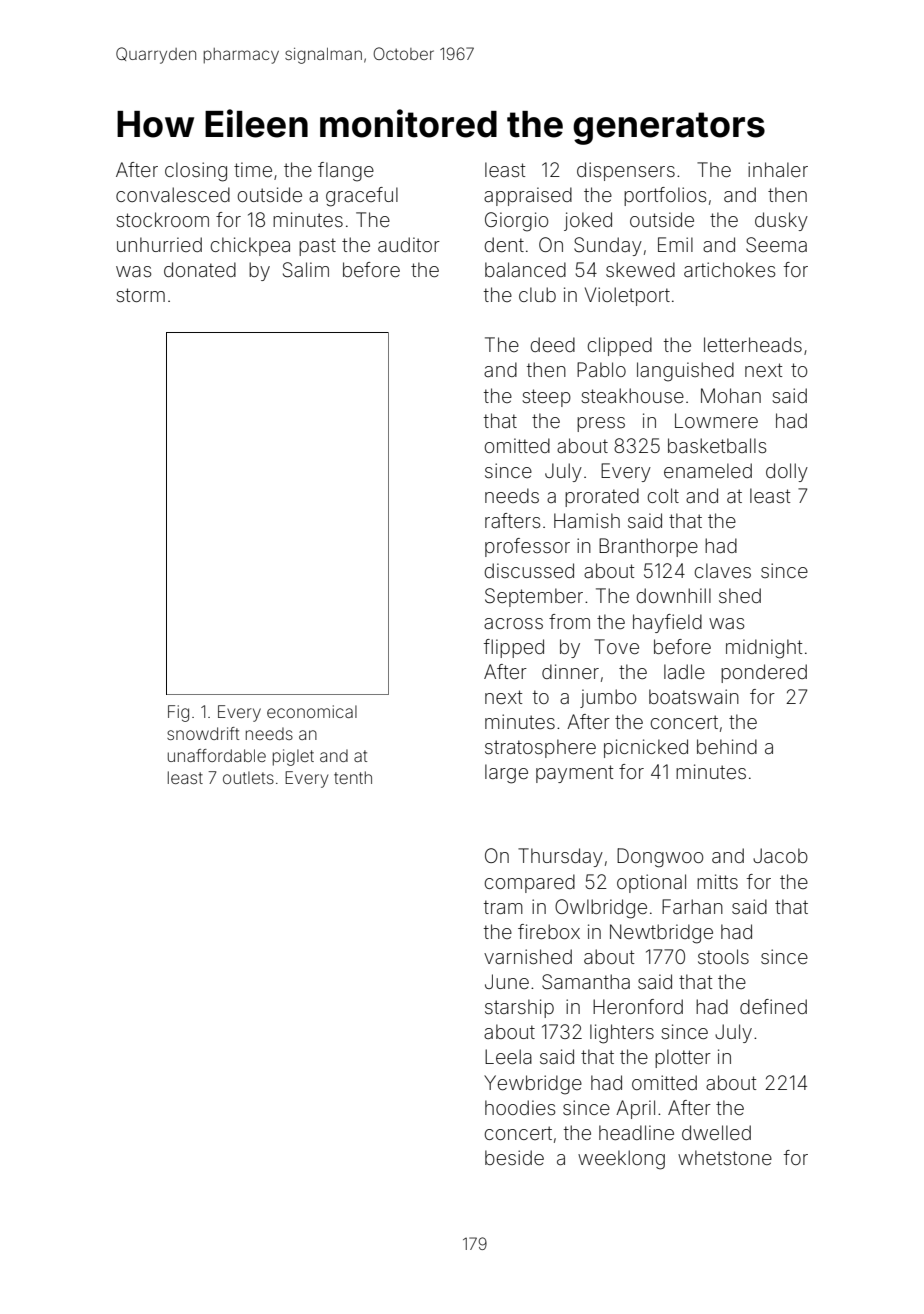  What do you see at coordinates (503, 907) in the page?
I see `tram` at bounding box center [503, 907].
